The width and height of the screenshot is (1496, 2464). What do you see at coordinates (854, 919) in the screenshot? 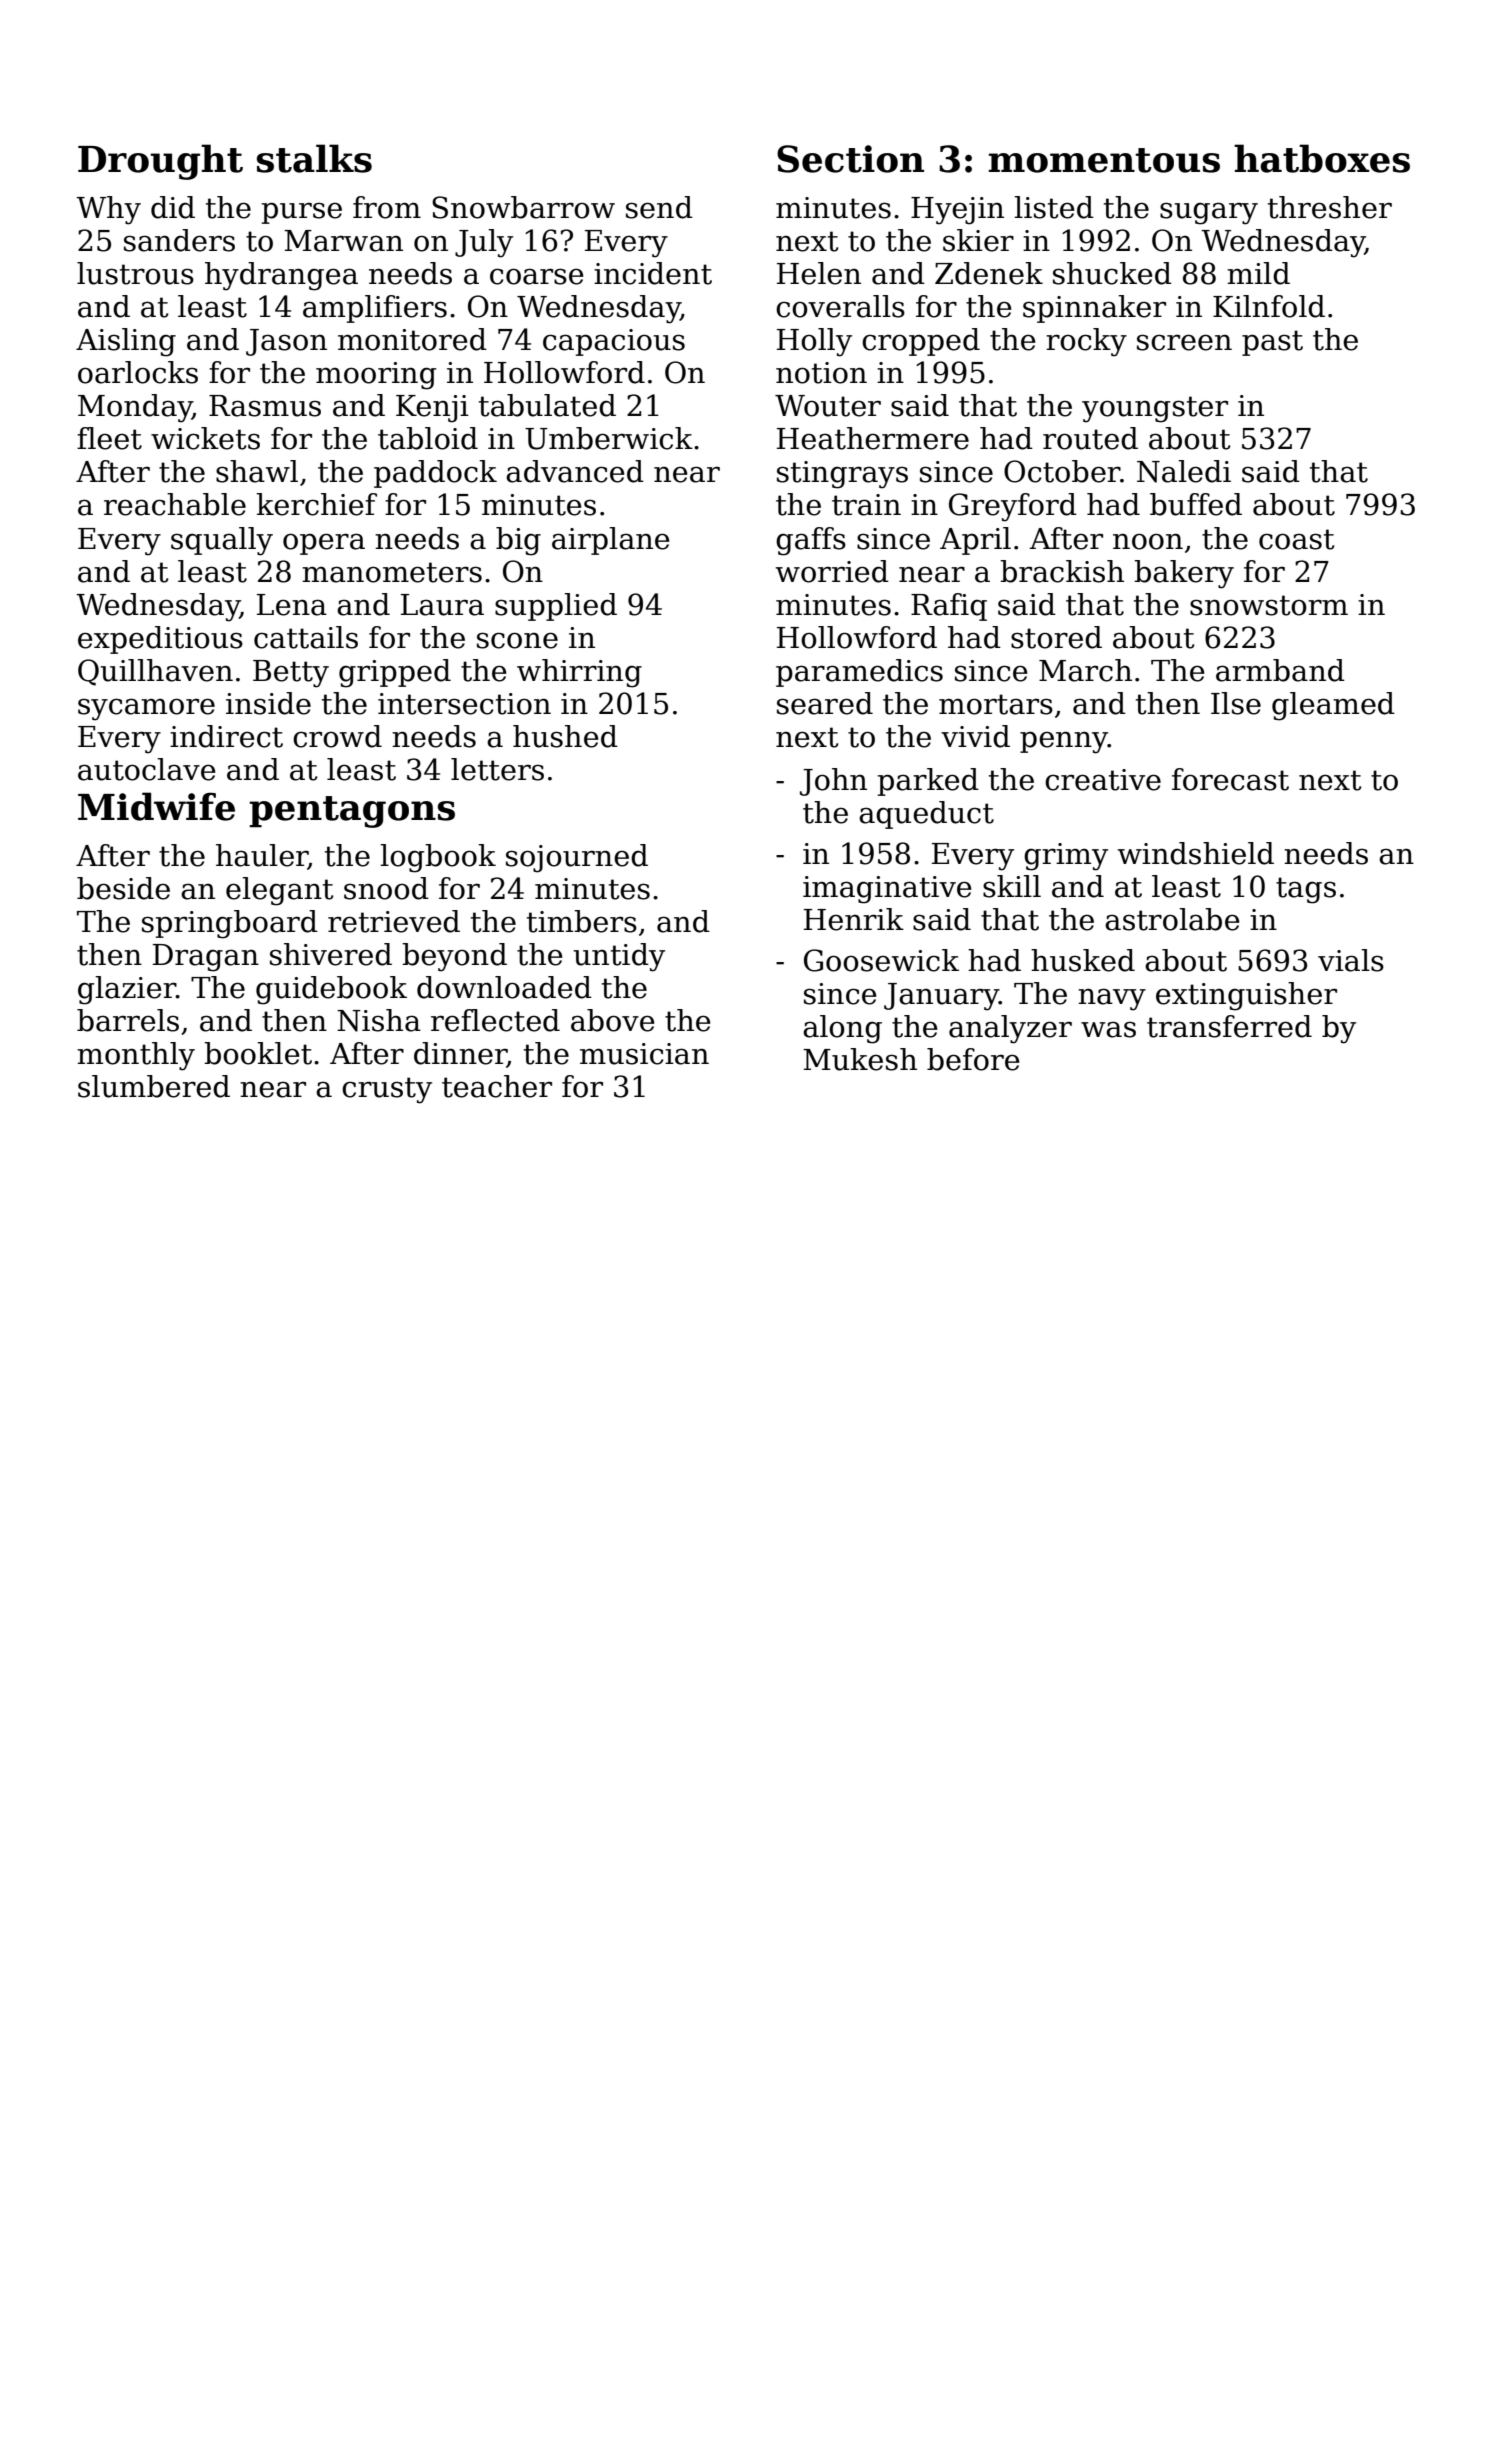
I see `Henrik` at bounding box center [854, 919].
